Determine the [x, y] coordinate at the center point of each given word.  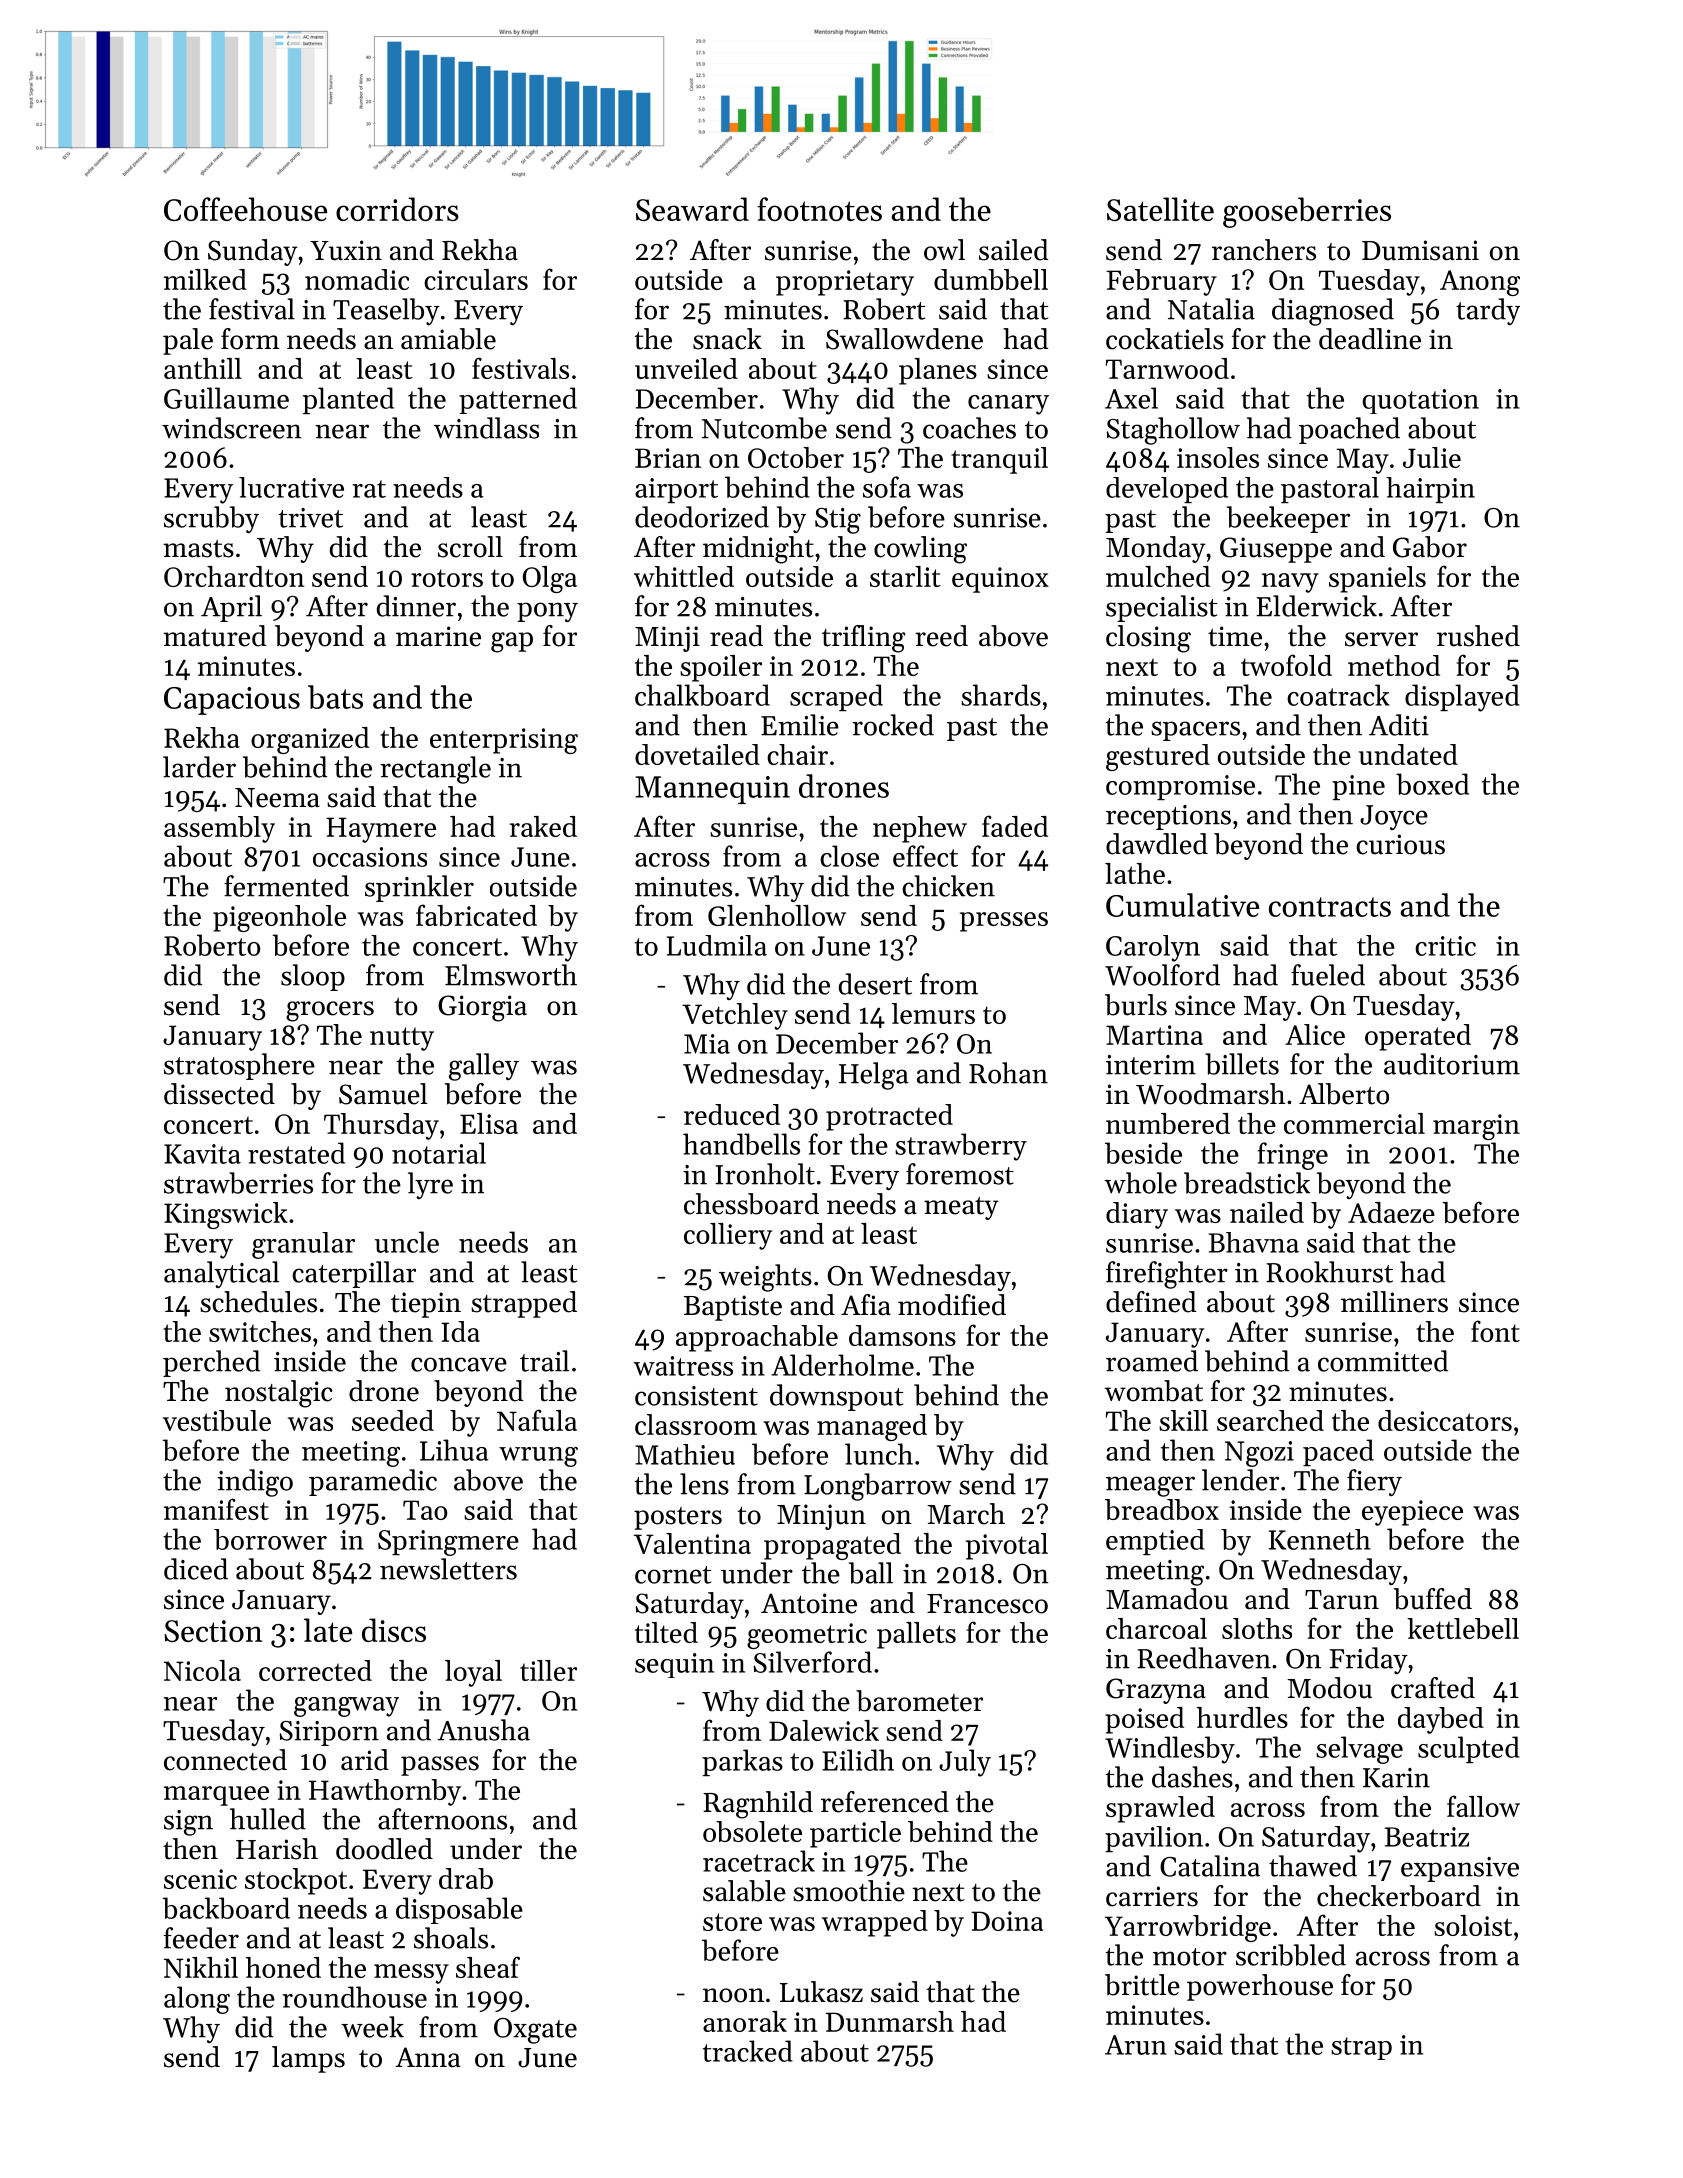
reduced [732, 1114]
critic [1445, 946]
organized [310, 740]
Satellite [1160, 209]
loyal [473, 1673]
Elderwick [1316, 606]
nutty [402, 1039]
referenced [885, 1802]
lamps [308, 2059]
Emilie [800, 725]
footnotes [819, 209]
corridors [397, 209]
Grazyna [1156, 1691]
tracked [748, 2051]
